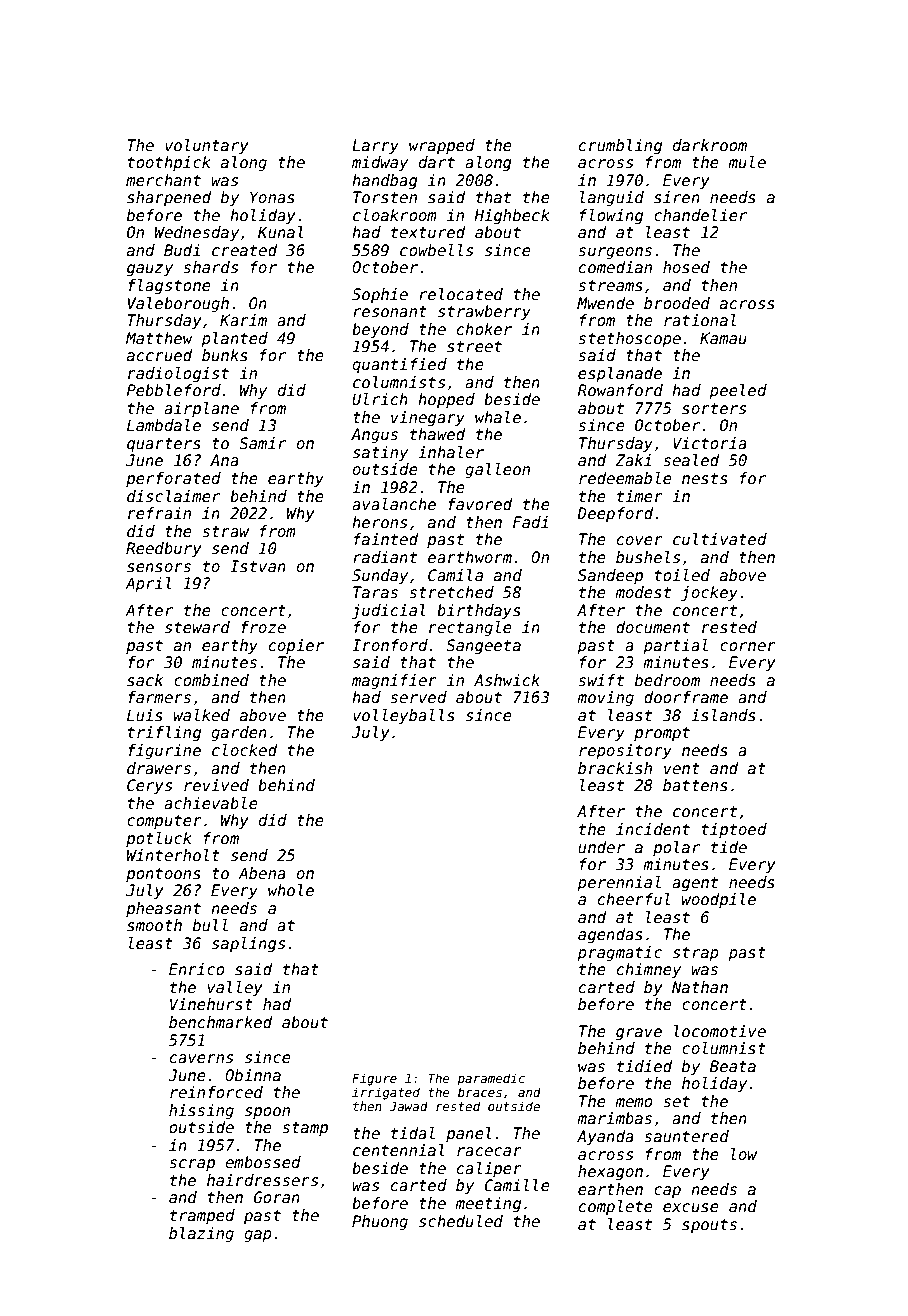  What do you see at coordinates (616, 1207) in the screenshot?
I see `complete` at bounding box center [616, 1207].
